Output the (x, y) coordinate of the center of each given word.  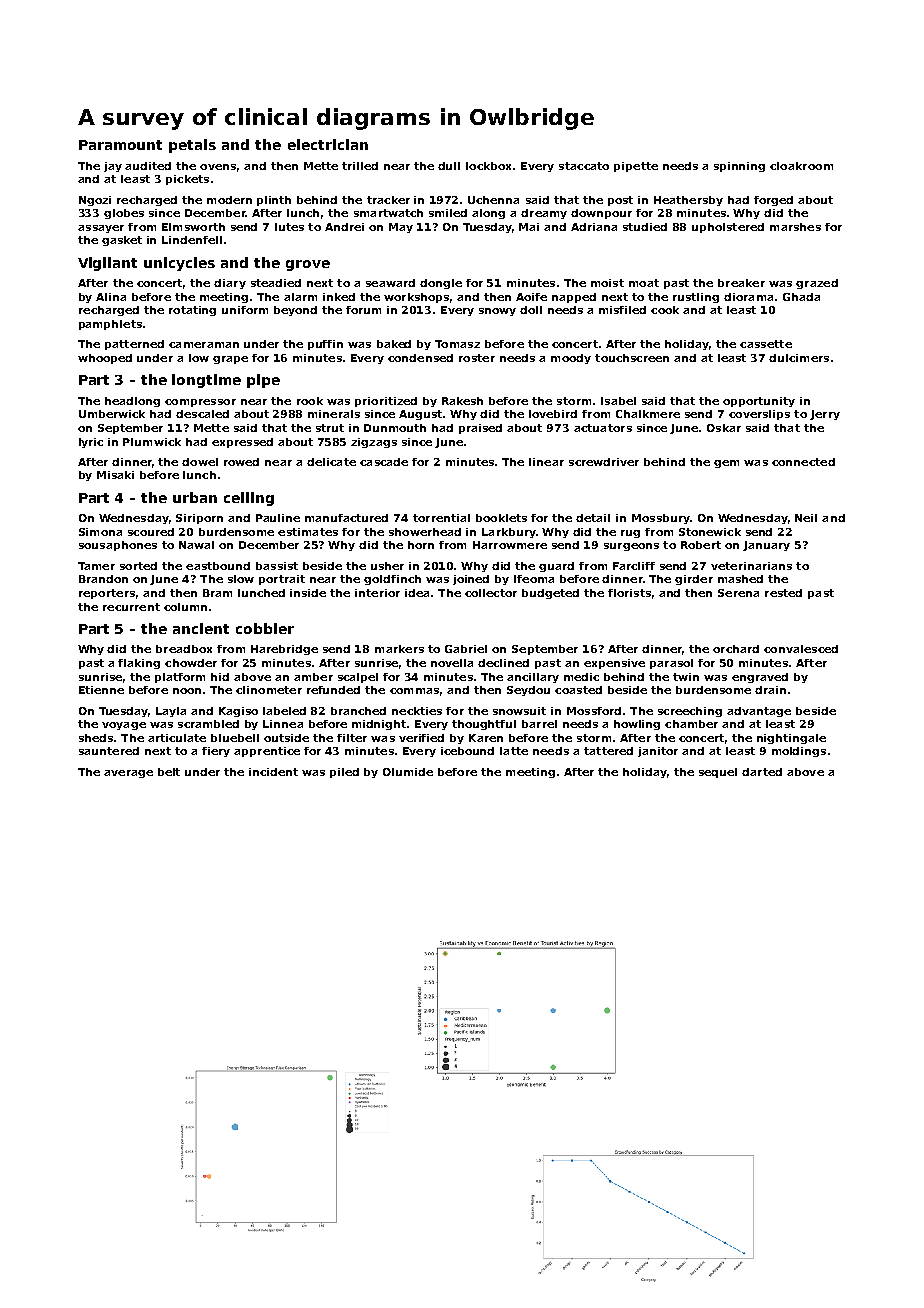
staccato (584, 166)
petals (192, 146)
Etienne (101, 690)
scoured (151, 532)
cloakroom (801, 166)
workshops (416, 298)
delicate (331, 462)
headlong (132, 402)
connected (803, 462)
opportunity (759, 402)
